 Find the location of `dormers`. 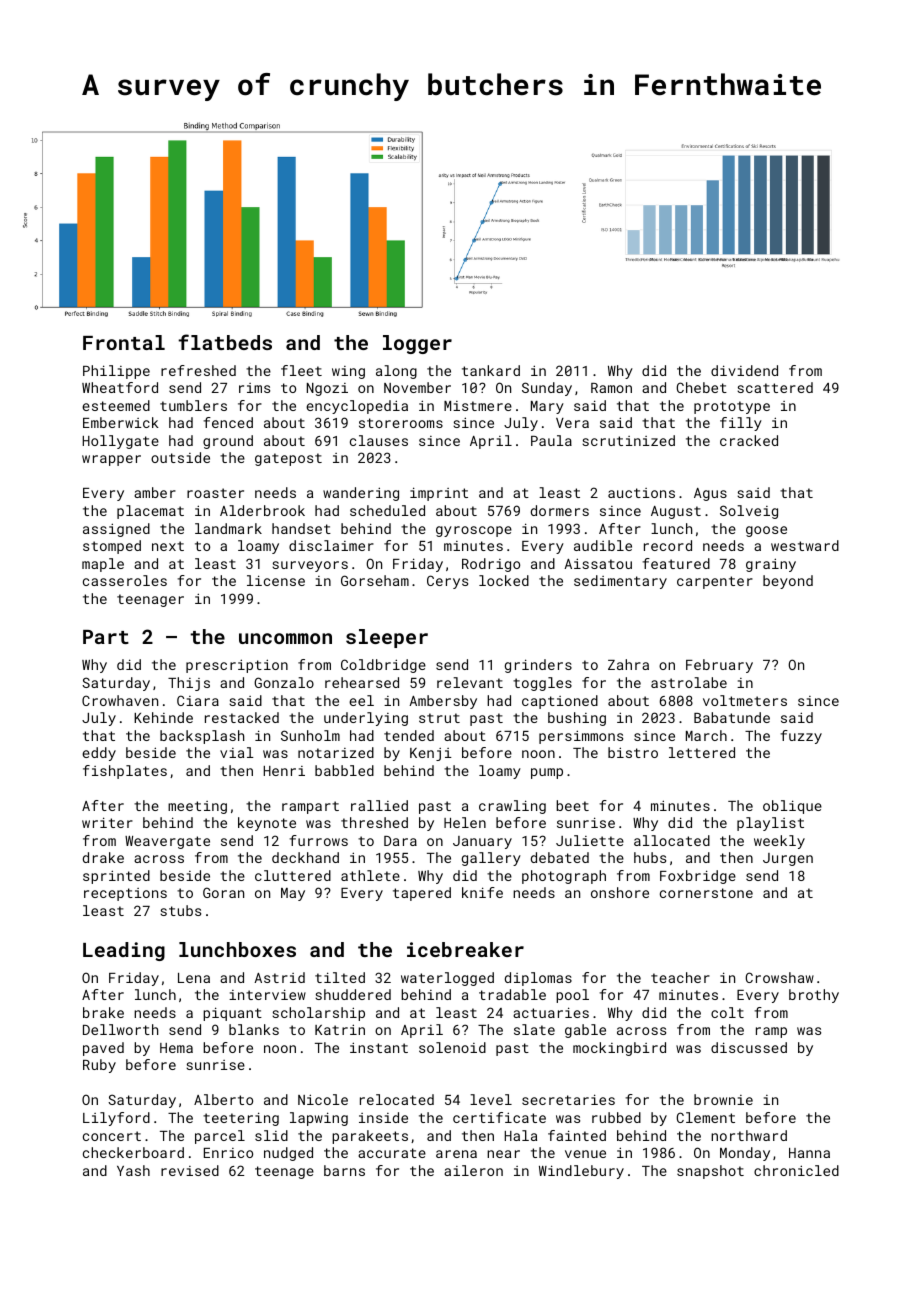

dormers is located at coordinates (560, 510).
